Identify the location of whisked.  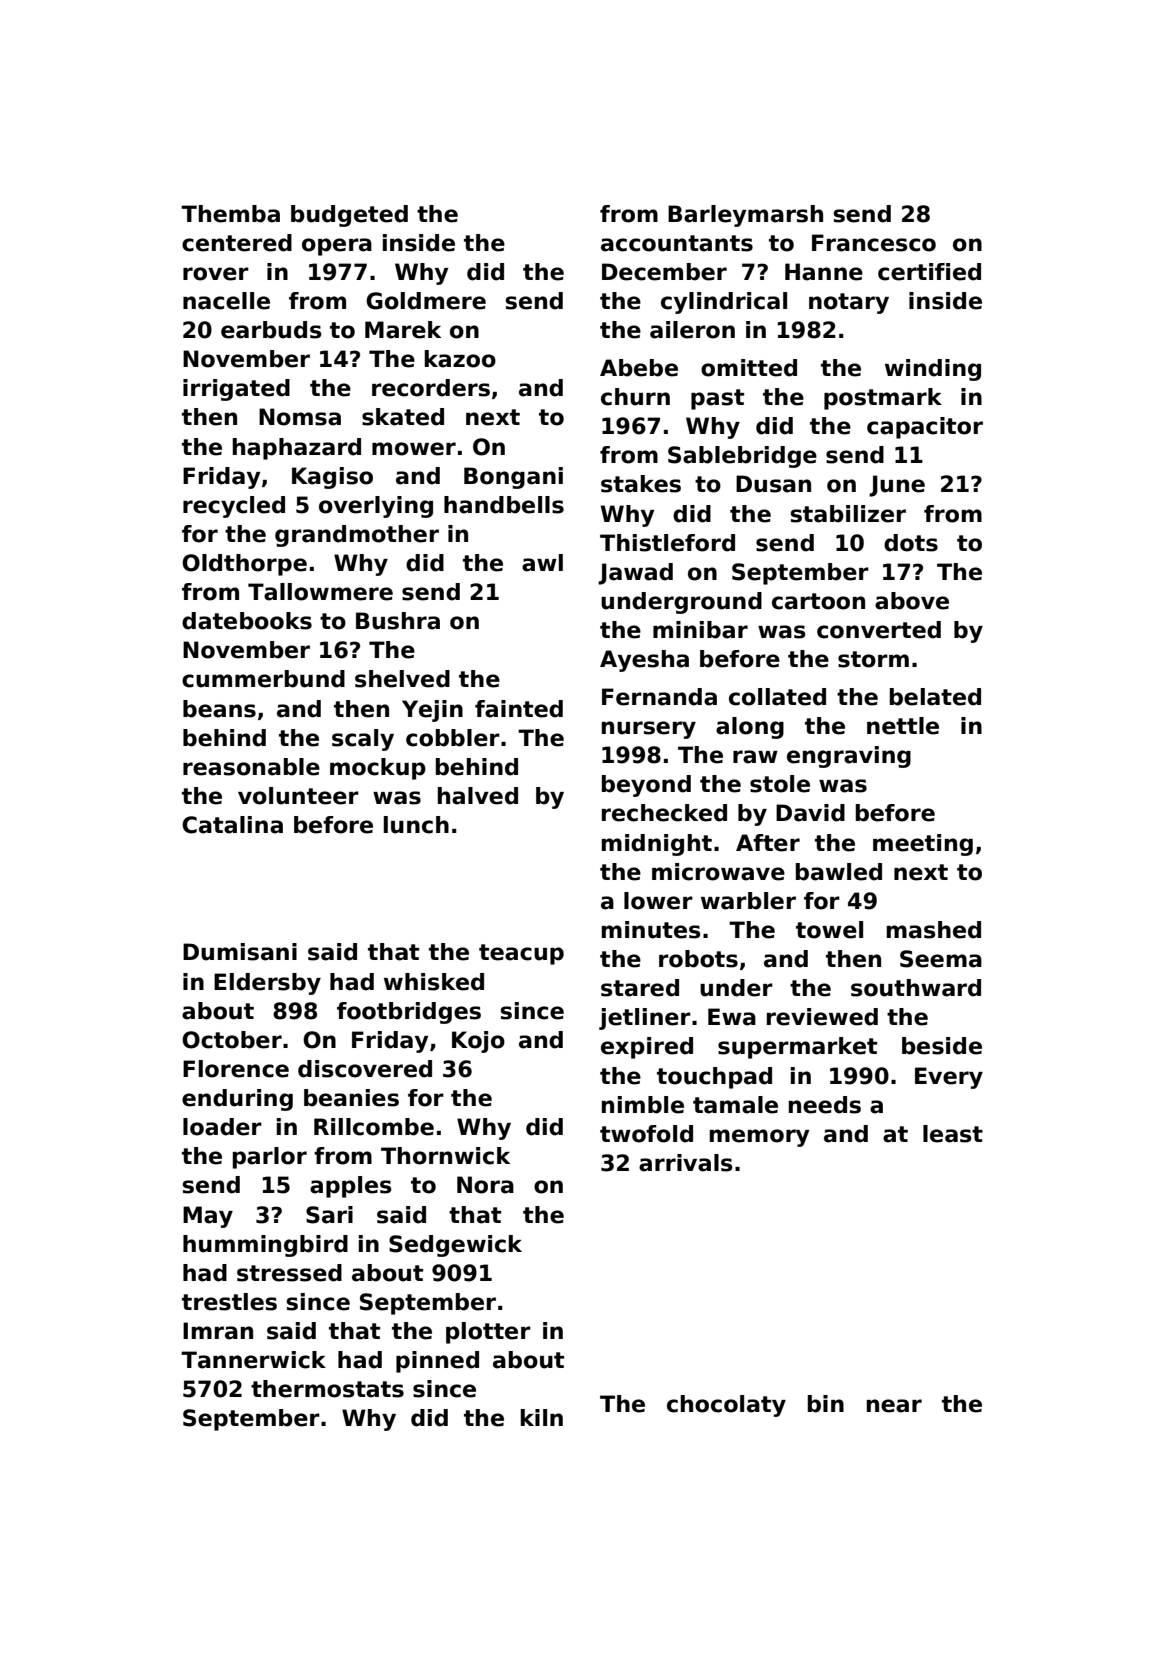
(434, 982).
